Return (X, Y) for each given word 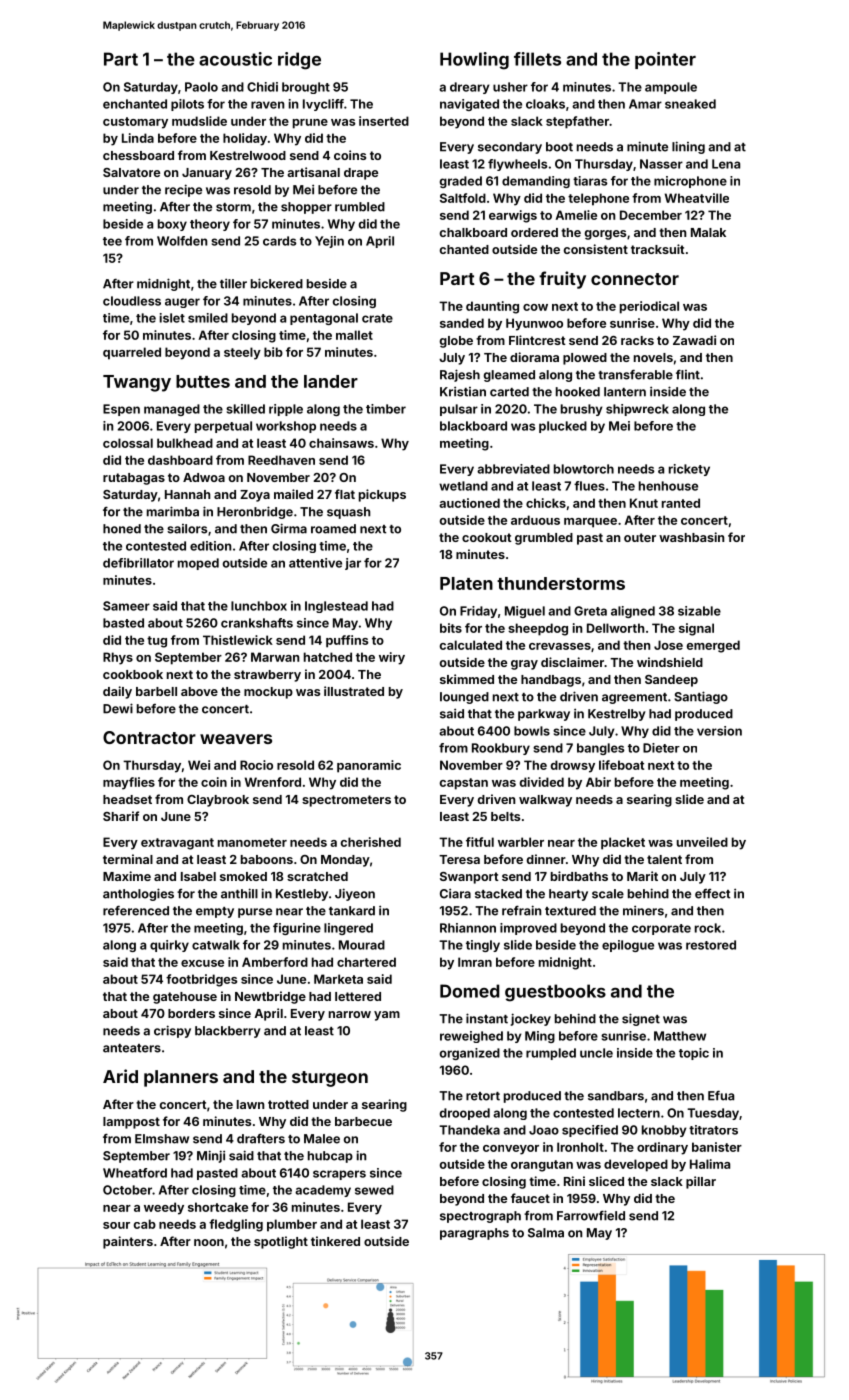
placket (623, 843)
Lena (726, 164)
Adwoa (204, 477)
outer (640, 537)
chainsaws (341, 443)
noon (209, 1242)
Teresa (459, 859)
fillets (537, 59)
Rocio (256, 765)
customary (135, 123)
